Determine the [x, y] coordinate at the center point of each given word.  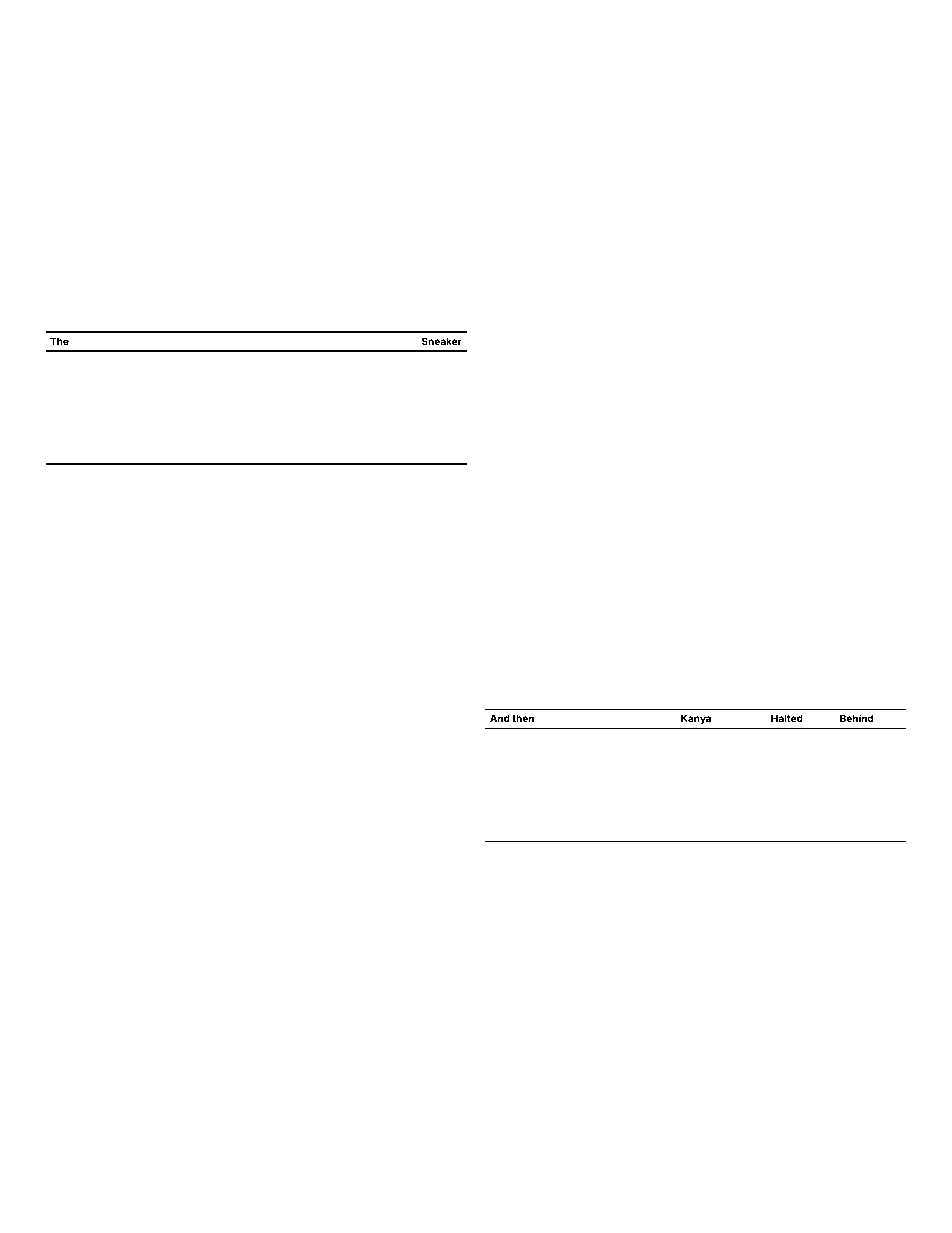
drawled [780, 47]
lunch [856, 634]
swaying [506, 651]
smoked [274, 1072]
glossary [871, 1087]
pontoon [529, 48]
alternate [276, 1146]
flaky [158, 823]
